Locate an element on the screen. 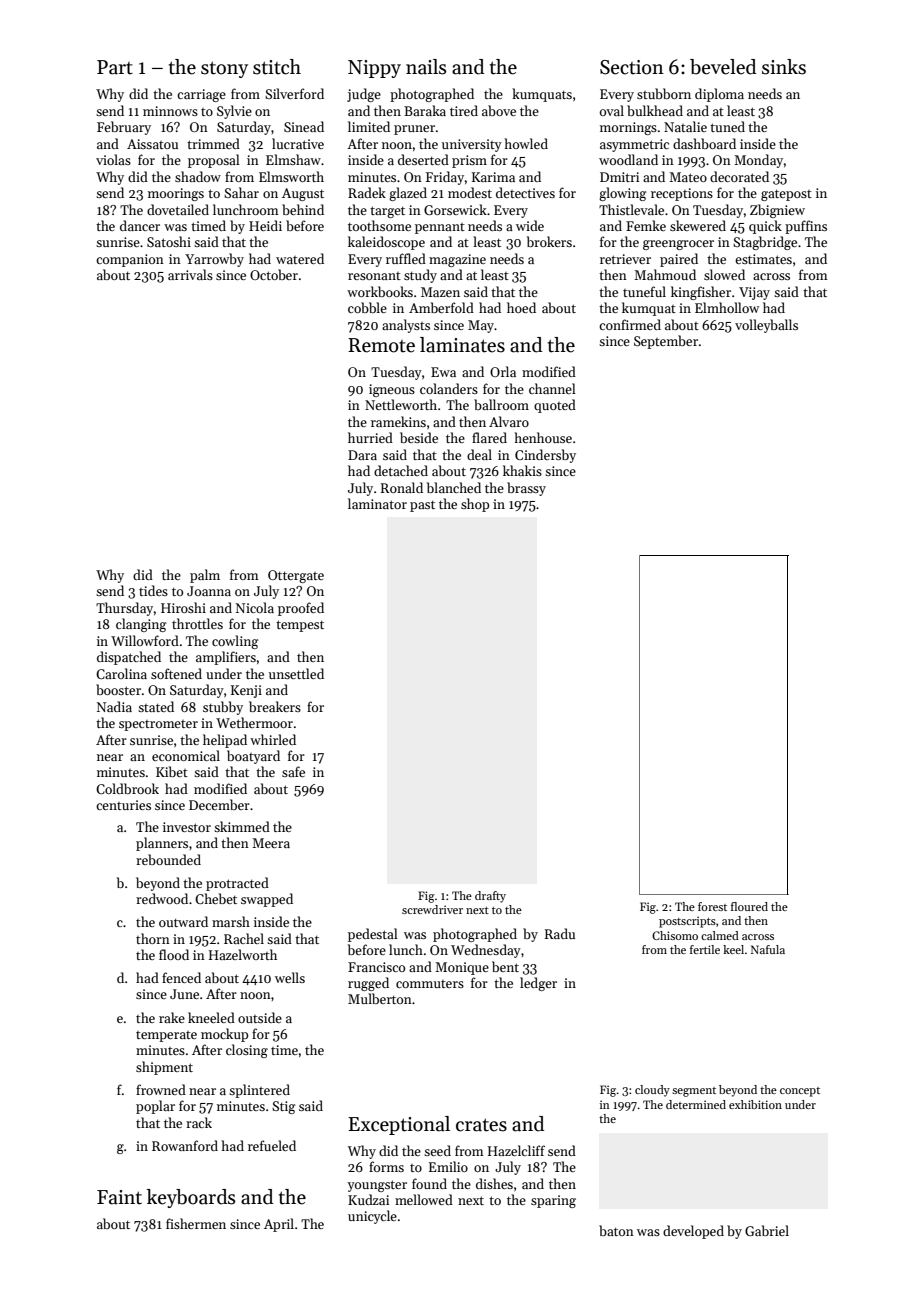 The image size is (924, 1308). fishermen is located at coordinates (196, 1223).
